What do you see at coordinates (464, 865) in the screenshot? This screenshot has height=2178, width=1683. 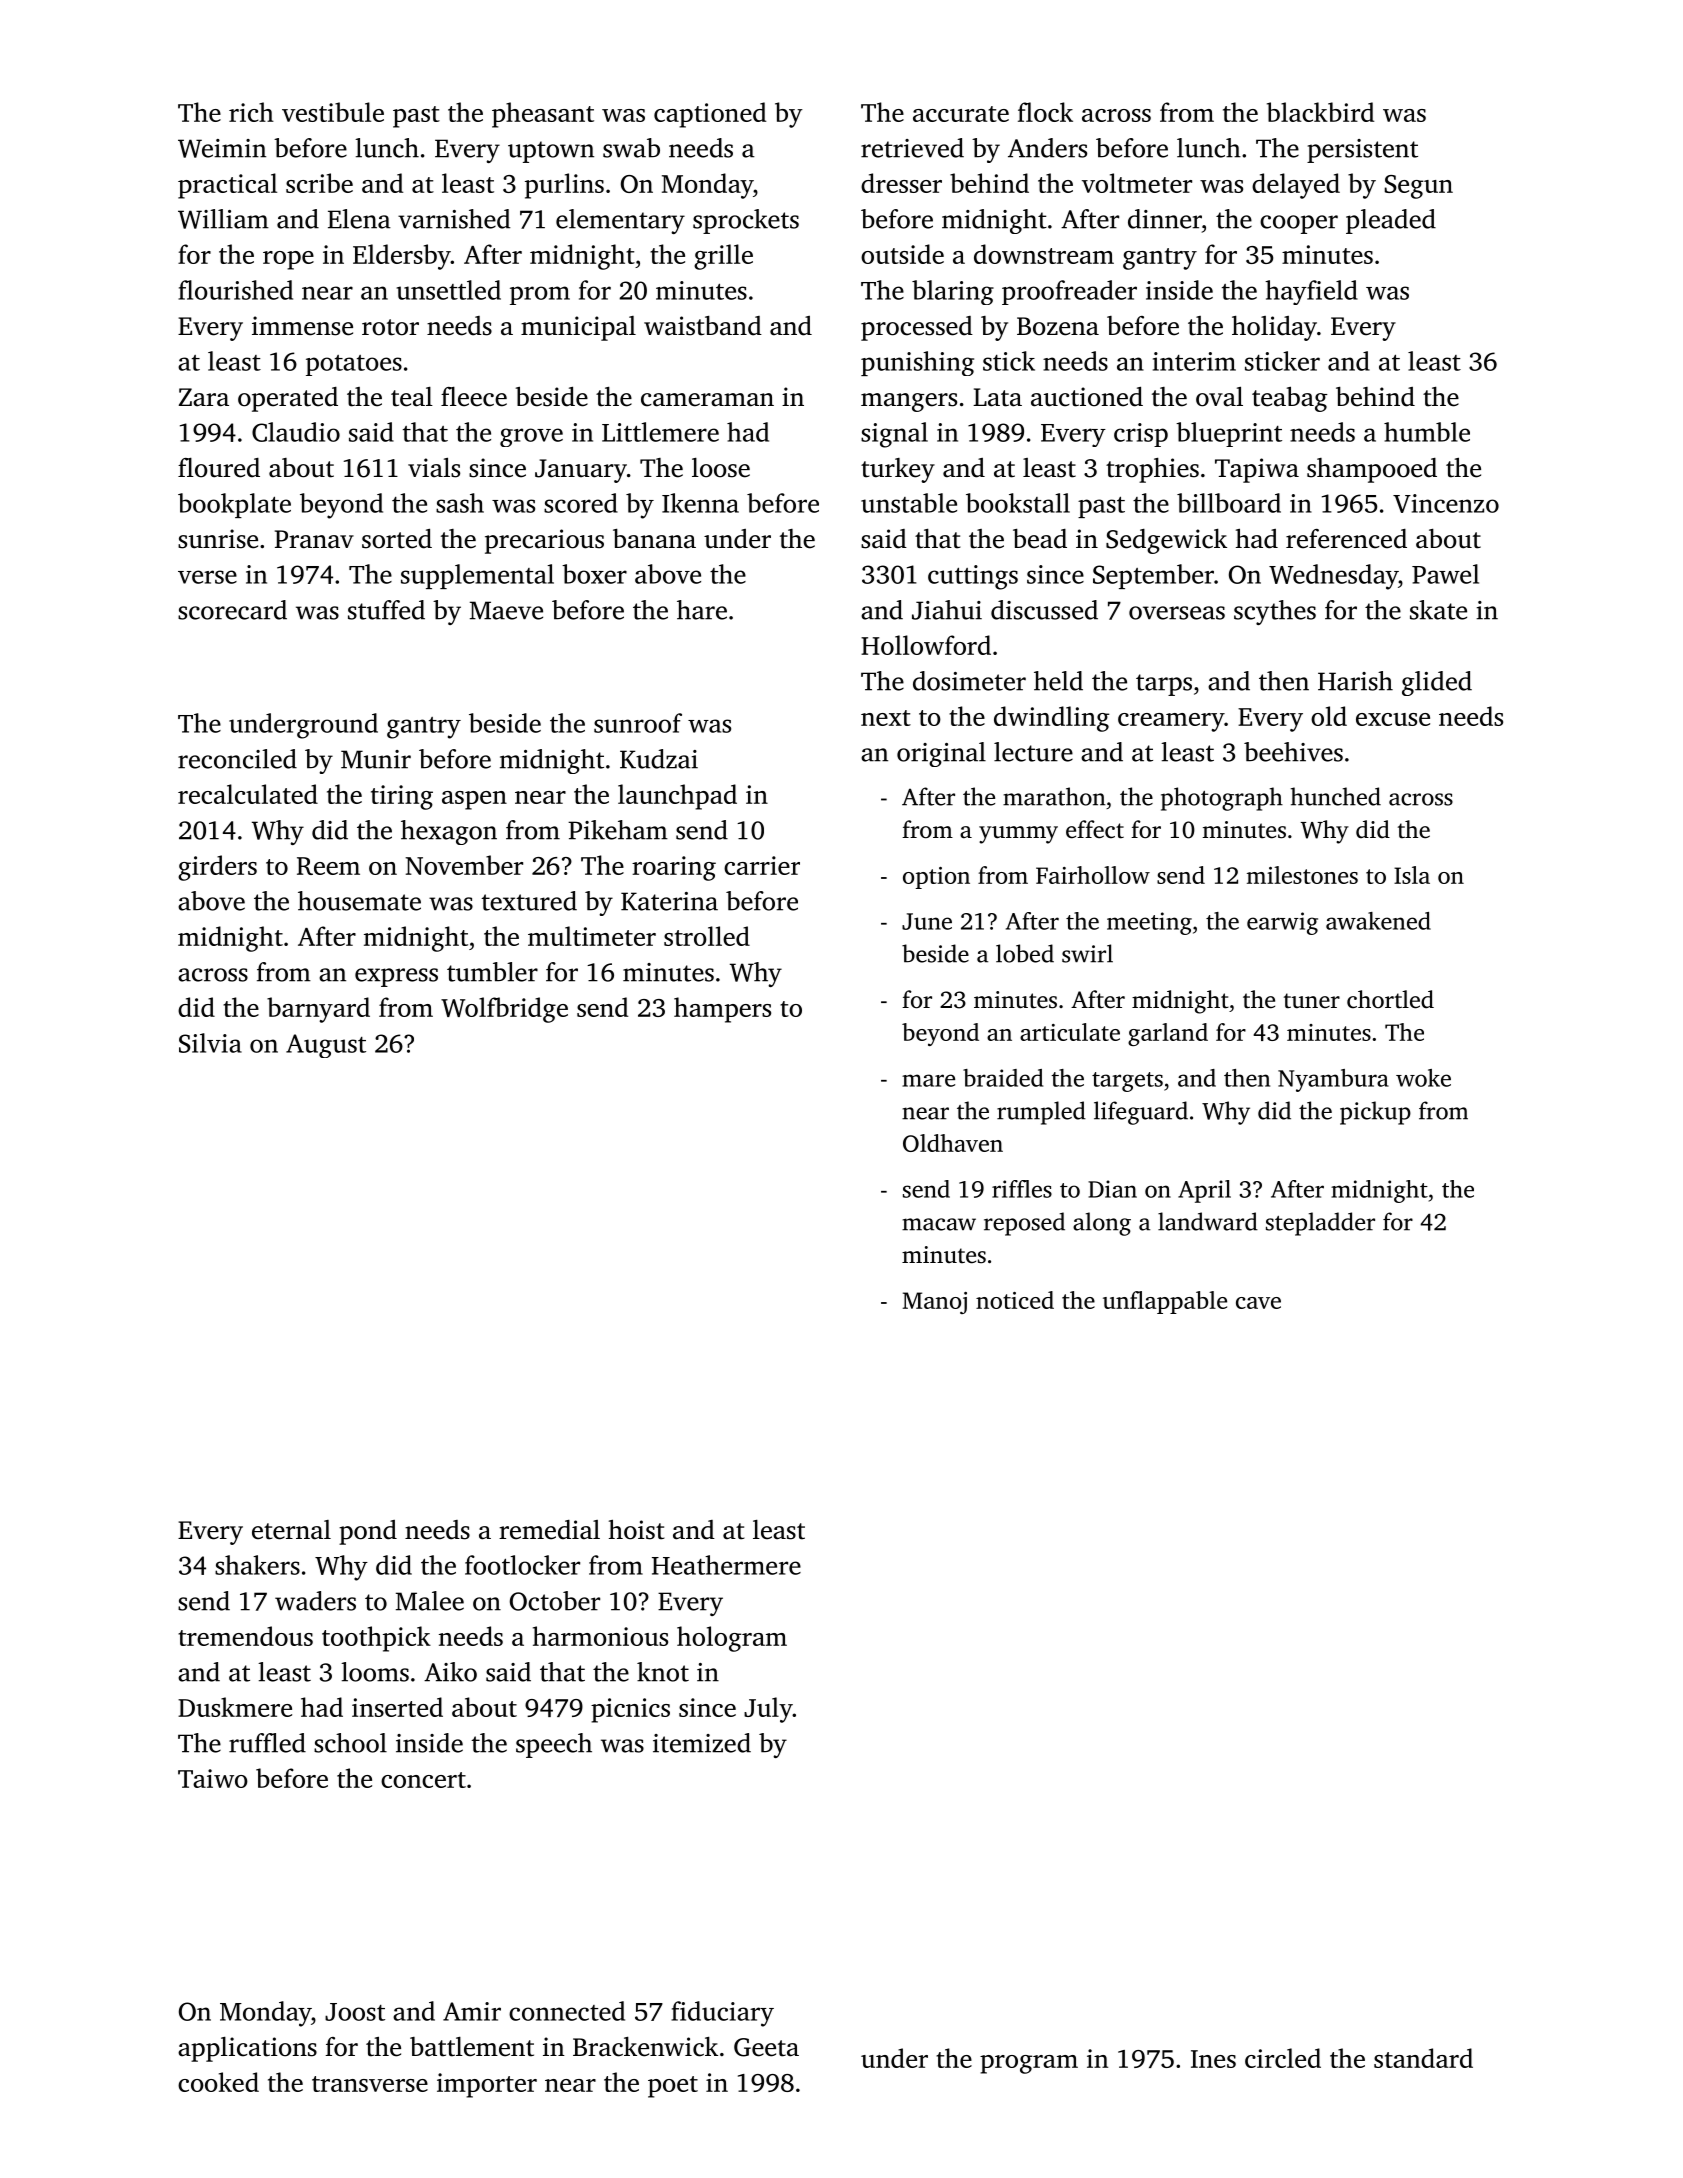 I see `November` at bounding box center [464, 865].
